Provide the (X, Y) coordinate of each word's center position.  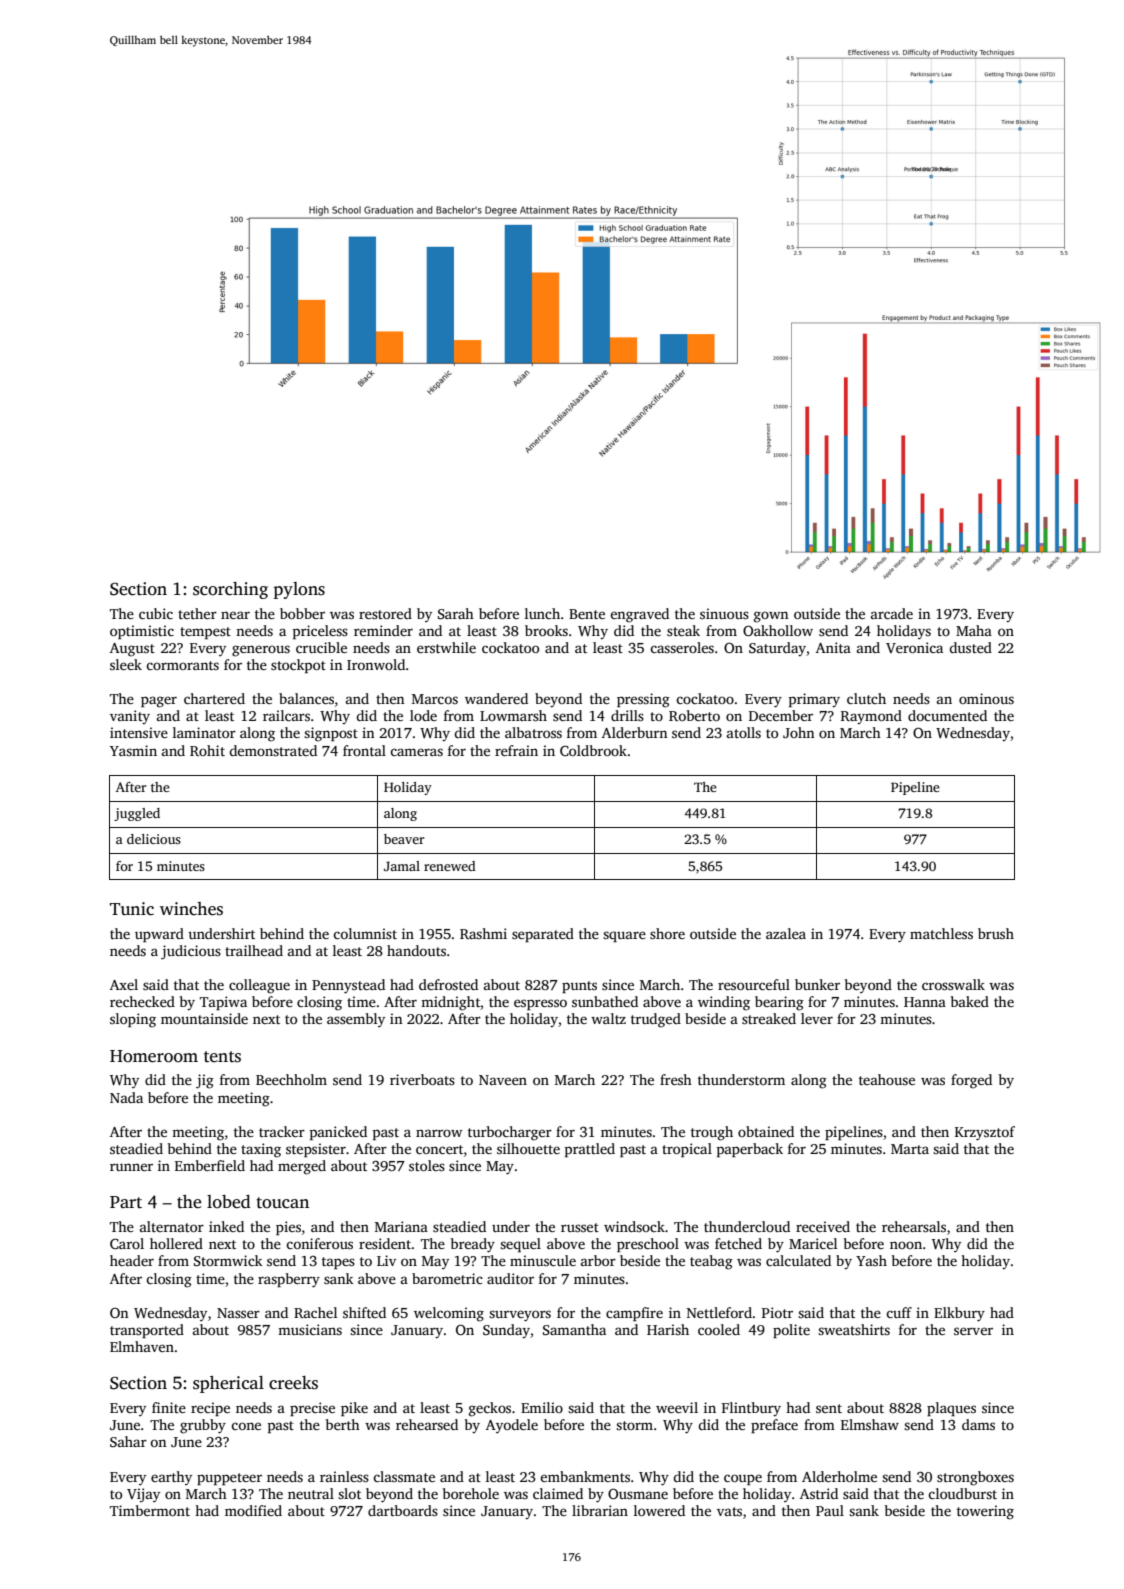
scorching (230, 590)
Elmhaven (142, 1346)
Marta (910, 1149)
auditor (510, 1278)
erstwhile (446, 647)
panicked (338, 1133)
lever (817, 1018)
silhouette (528, 1148)
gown (771, 617)
